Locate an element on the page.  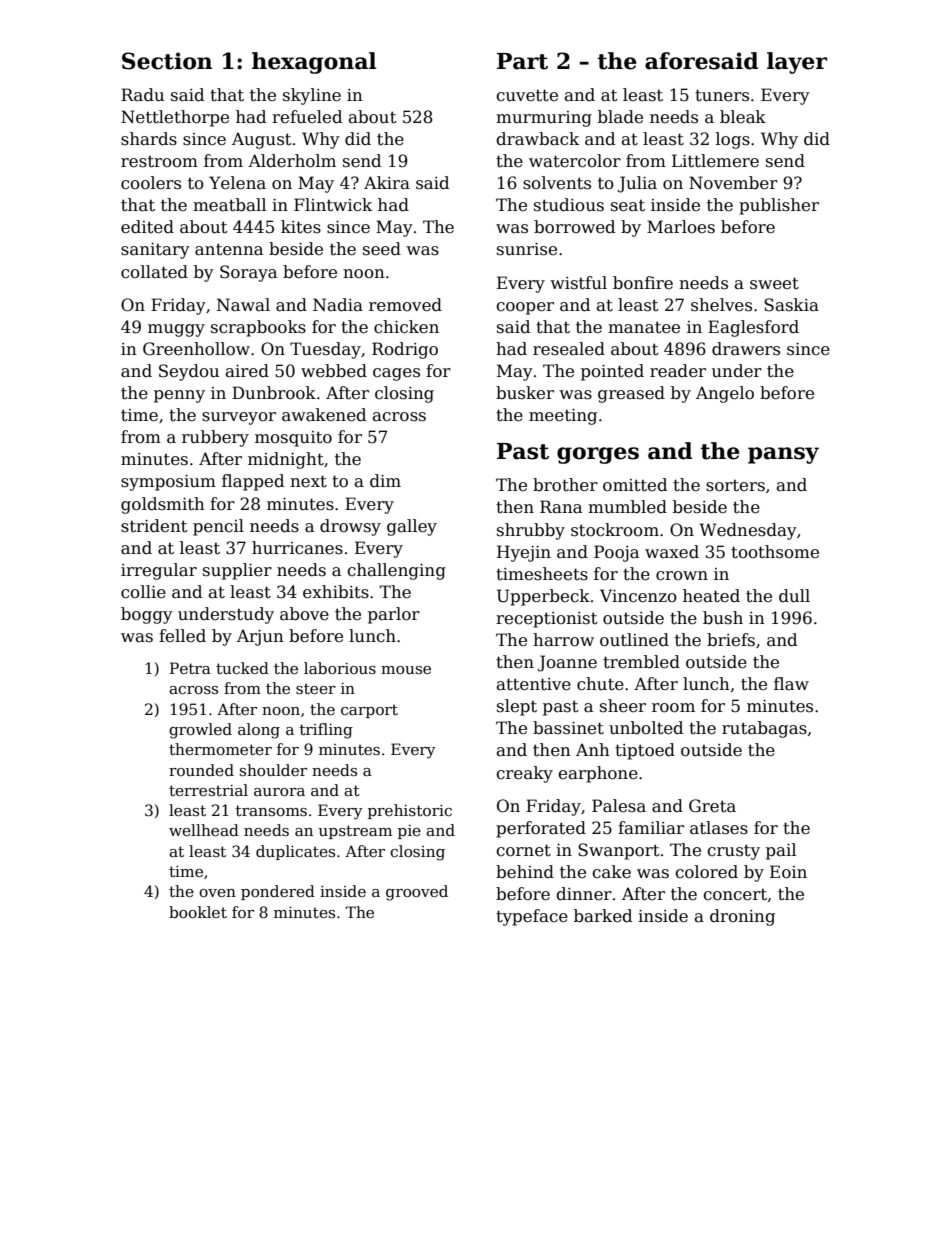
tuners is located at coordinates (722, 95).
